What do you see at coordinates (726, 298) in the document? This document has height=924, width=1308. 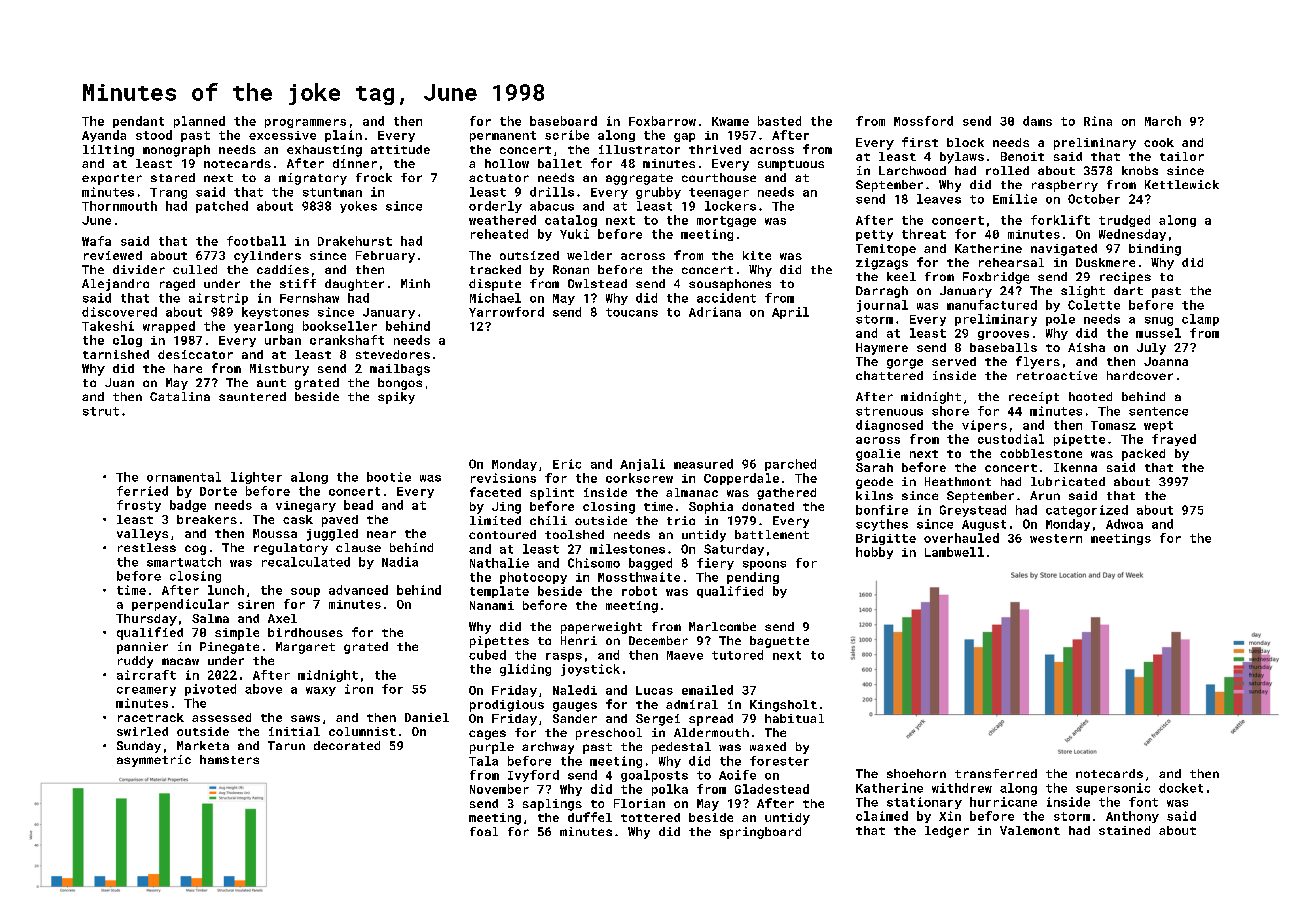 I see `accident` at bounding box center [726, 298].
